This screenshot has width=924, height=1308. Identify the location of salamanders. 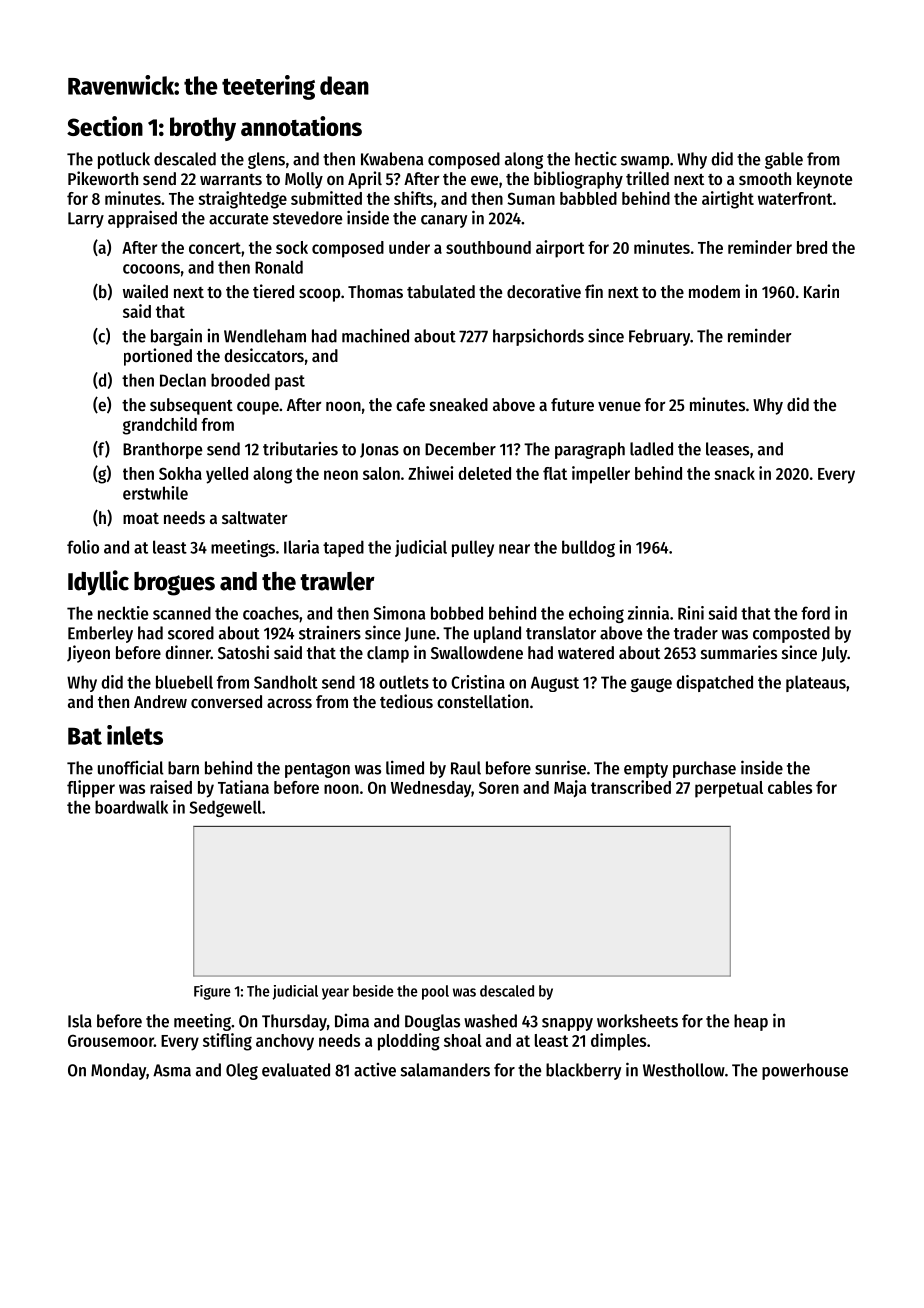
(445, 1070).
